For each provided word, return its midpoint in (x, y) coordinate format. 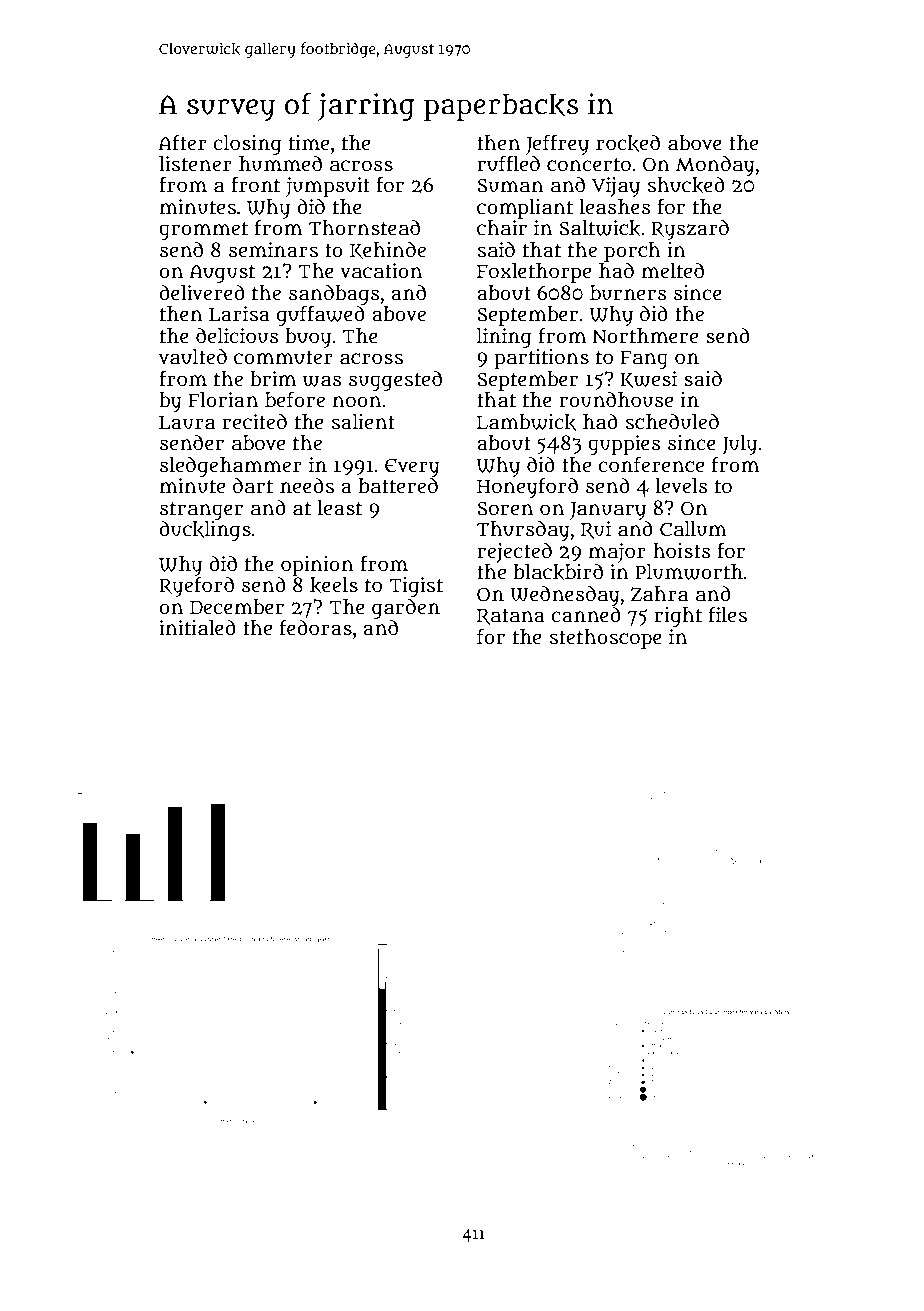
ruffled (508, 163)
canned (586, 615)
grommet (203, 231)
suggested (395, 381)
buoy (308, 338)
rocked (628, 143)
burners (628, 293)
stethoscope (606, 639)
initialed (197, 628)
